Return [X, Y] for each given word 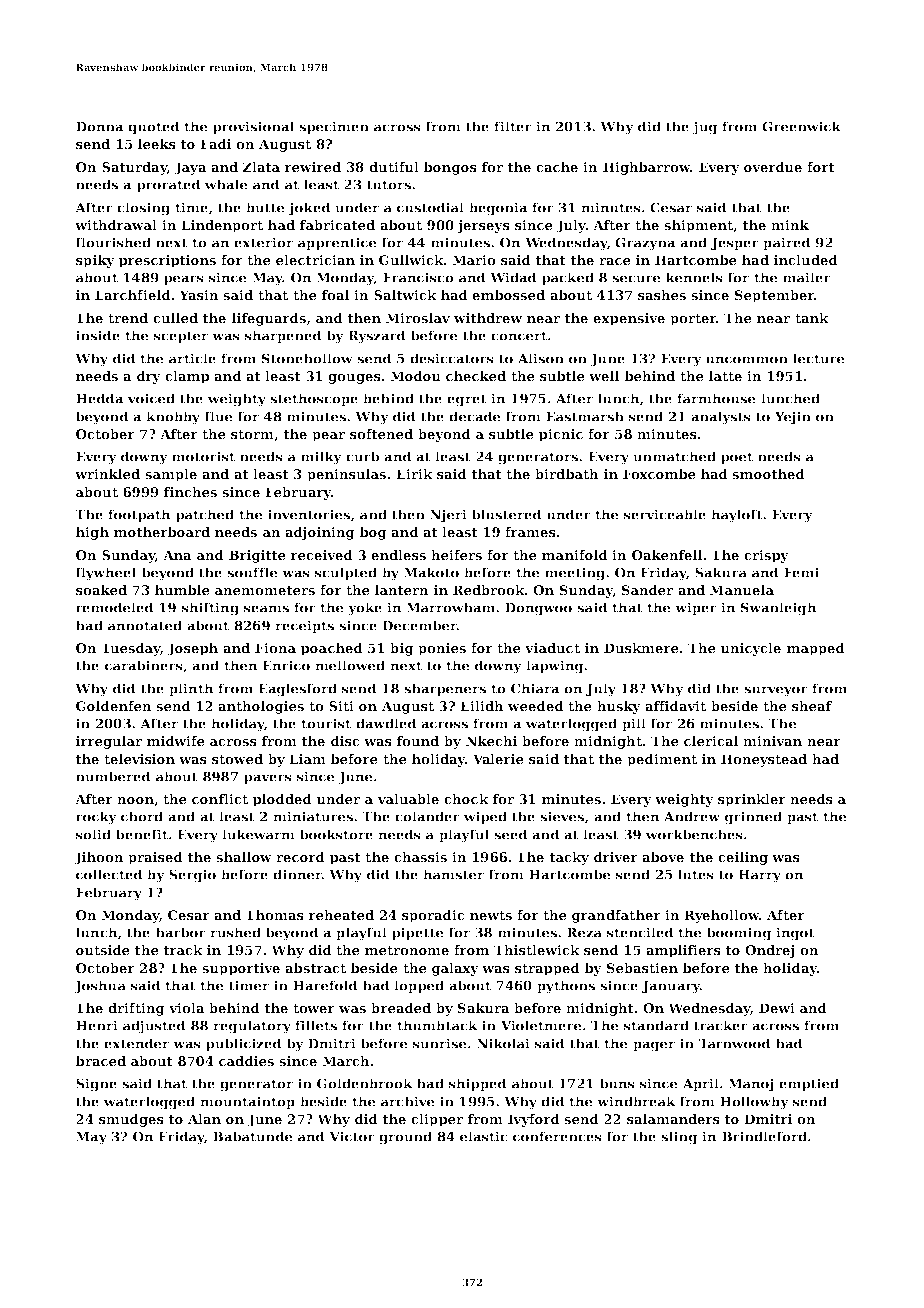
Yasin [199, 295]
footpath [139, 515]
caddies [246, 1061]
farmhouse [716, 398]
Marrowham [450, 607]
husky [619, 707]
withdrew [488, 318]
